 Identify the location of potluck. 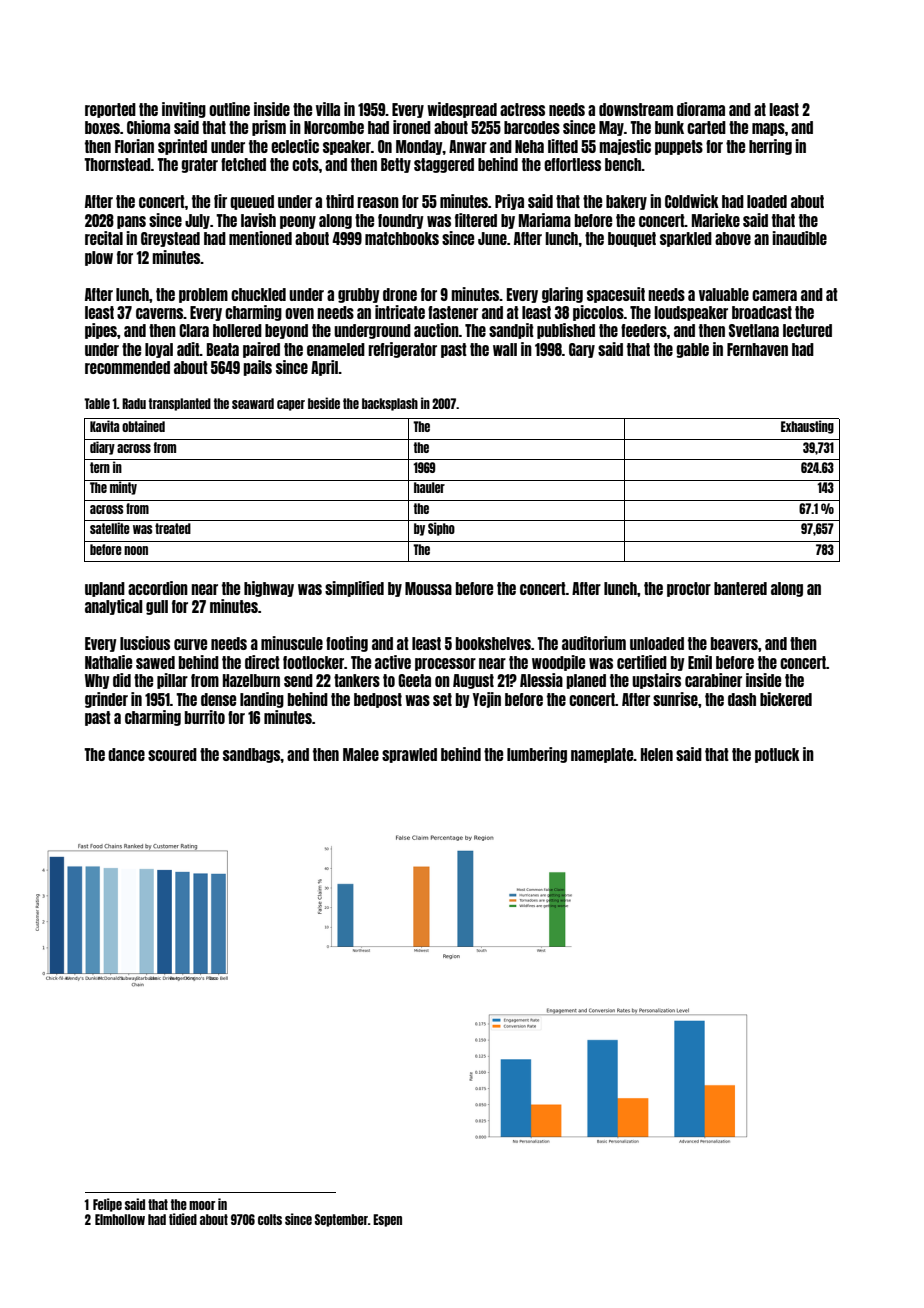
(777, 755).
